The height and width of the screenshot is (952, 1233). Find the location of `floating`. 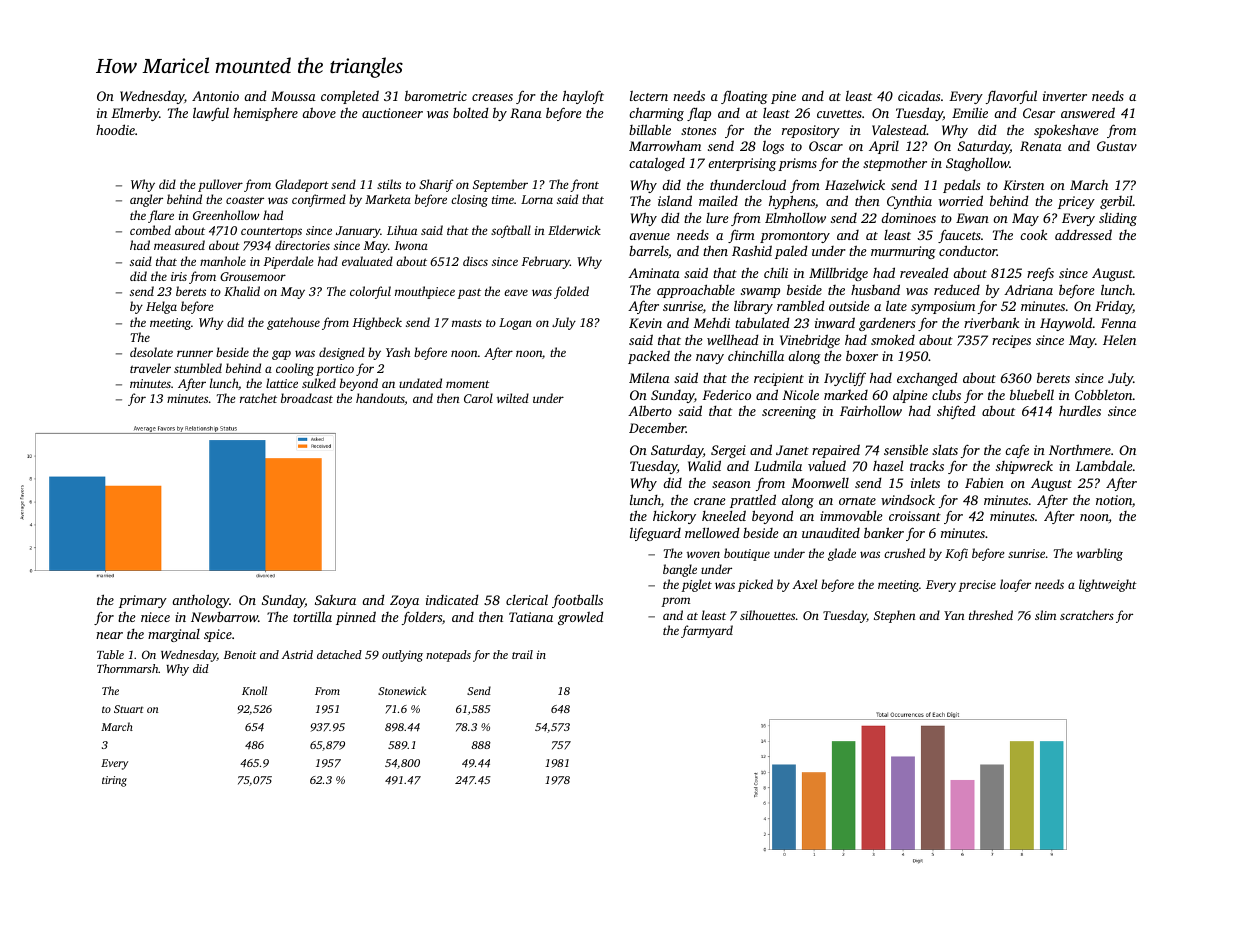

floating is located at coordinates (744, 97).
